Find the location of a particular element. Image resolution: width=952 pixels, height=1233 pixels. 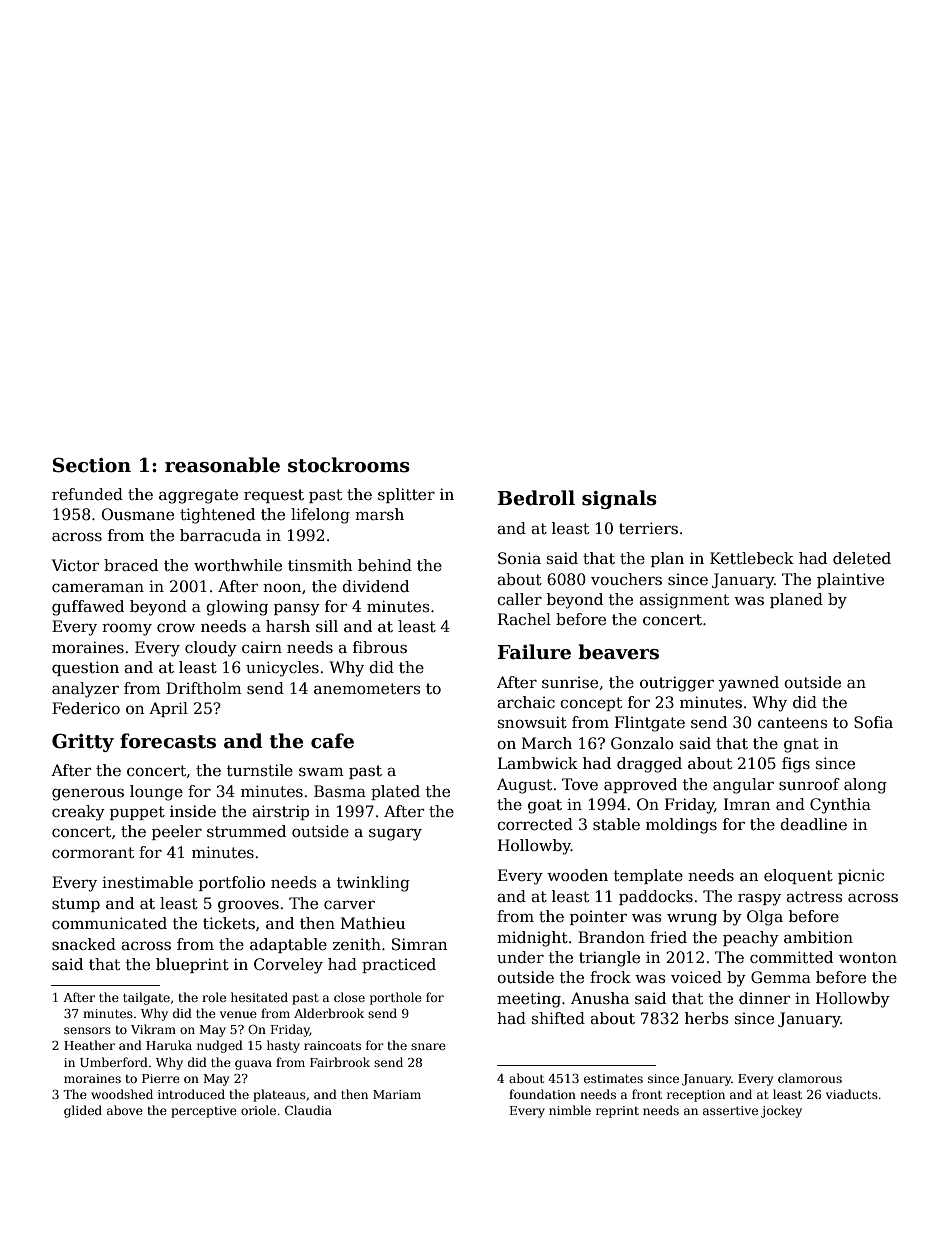

herbs is located at coordinates (707, 1018).
